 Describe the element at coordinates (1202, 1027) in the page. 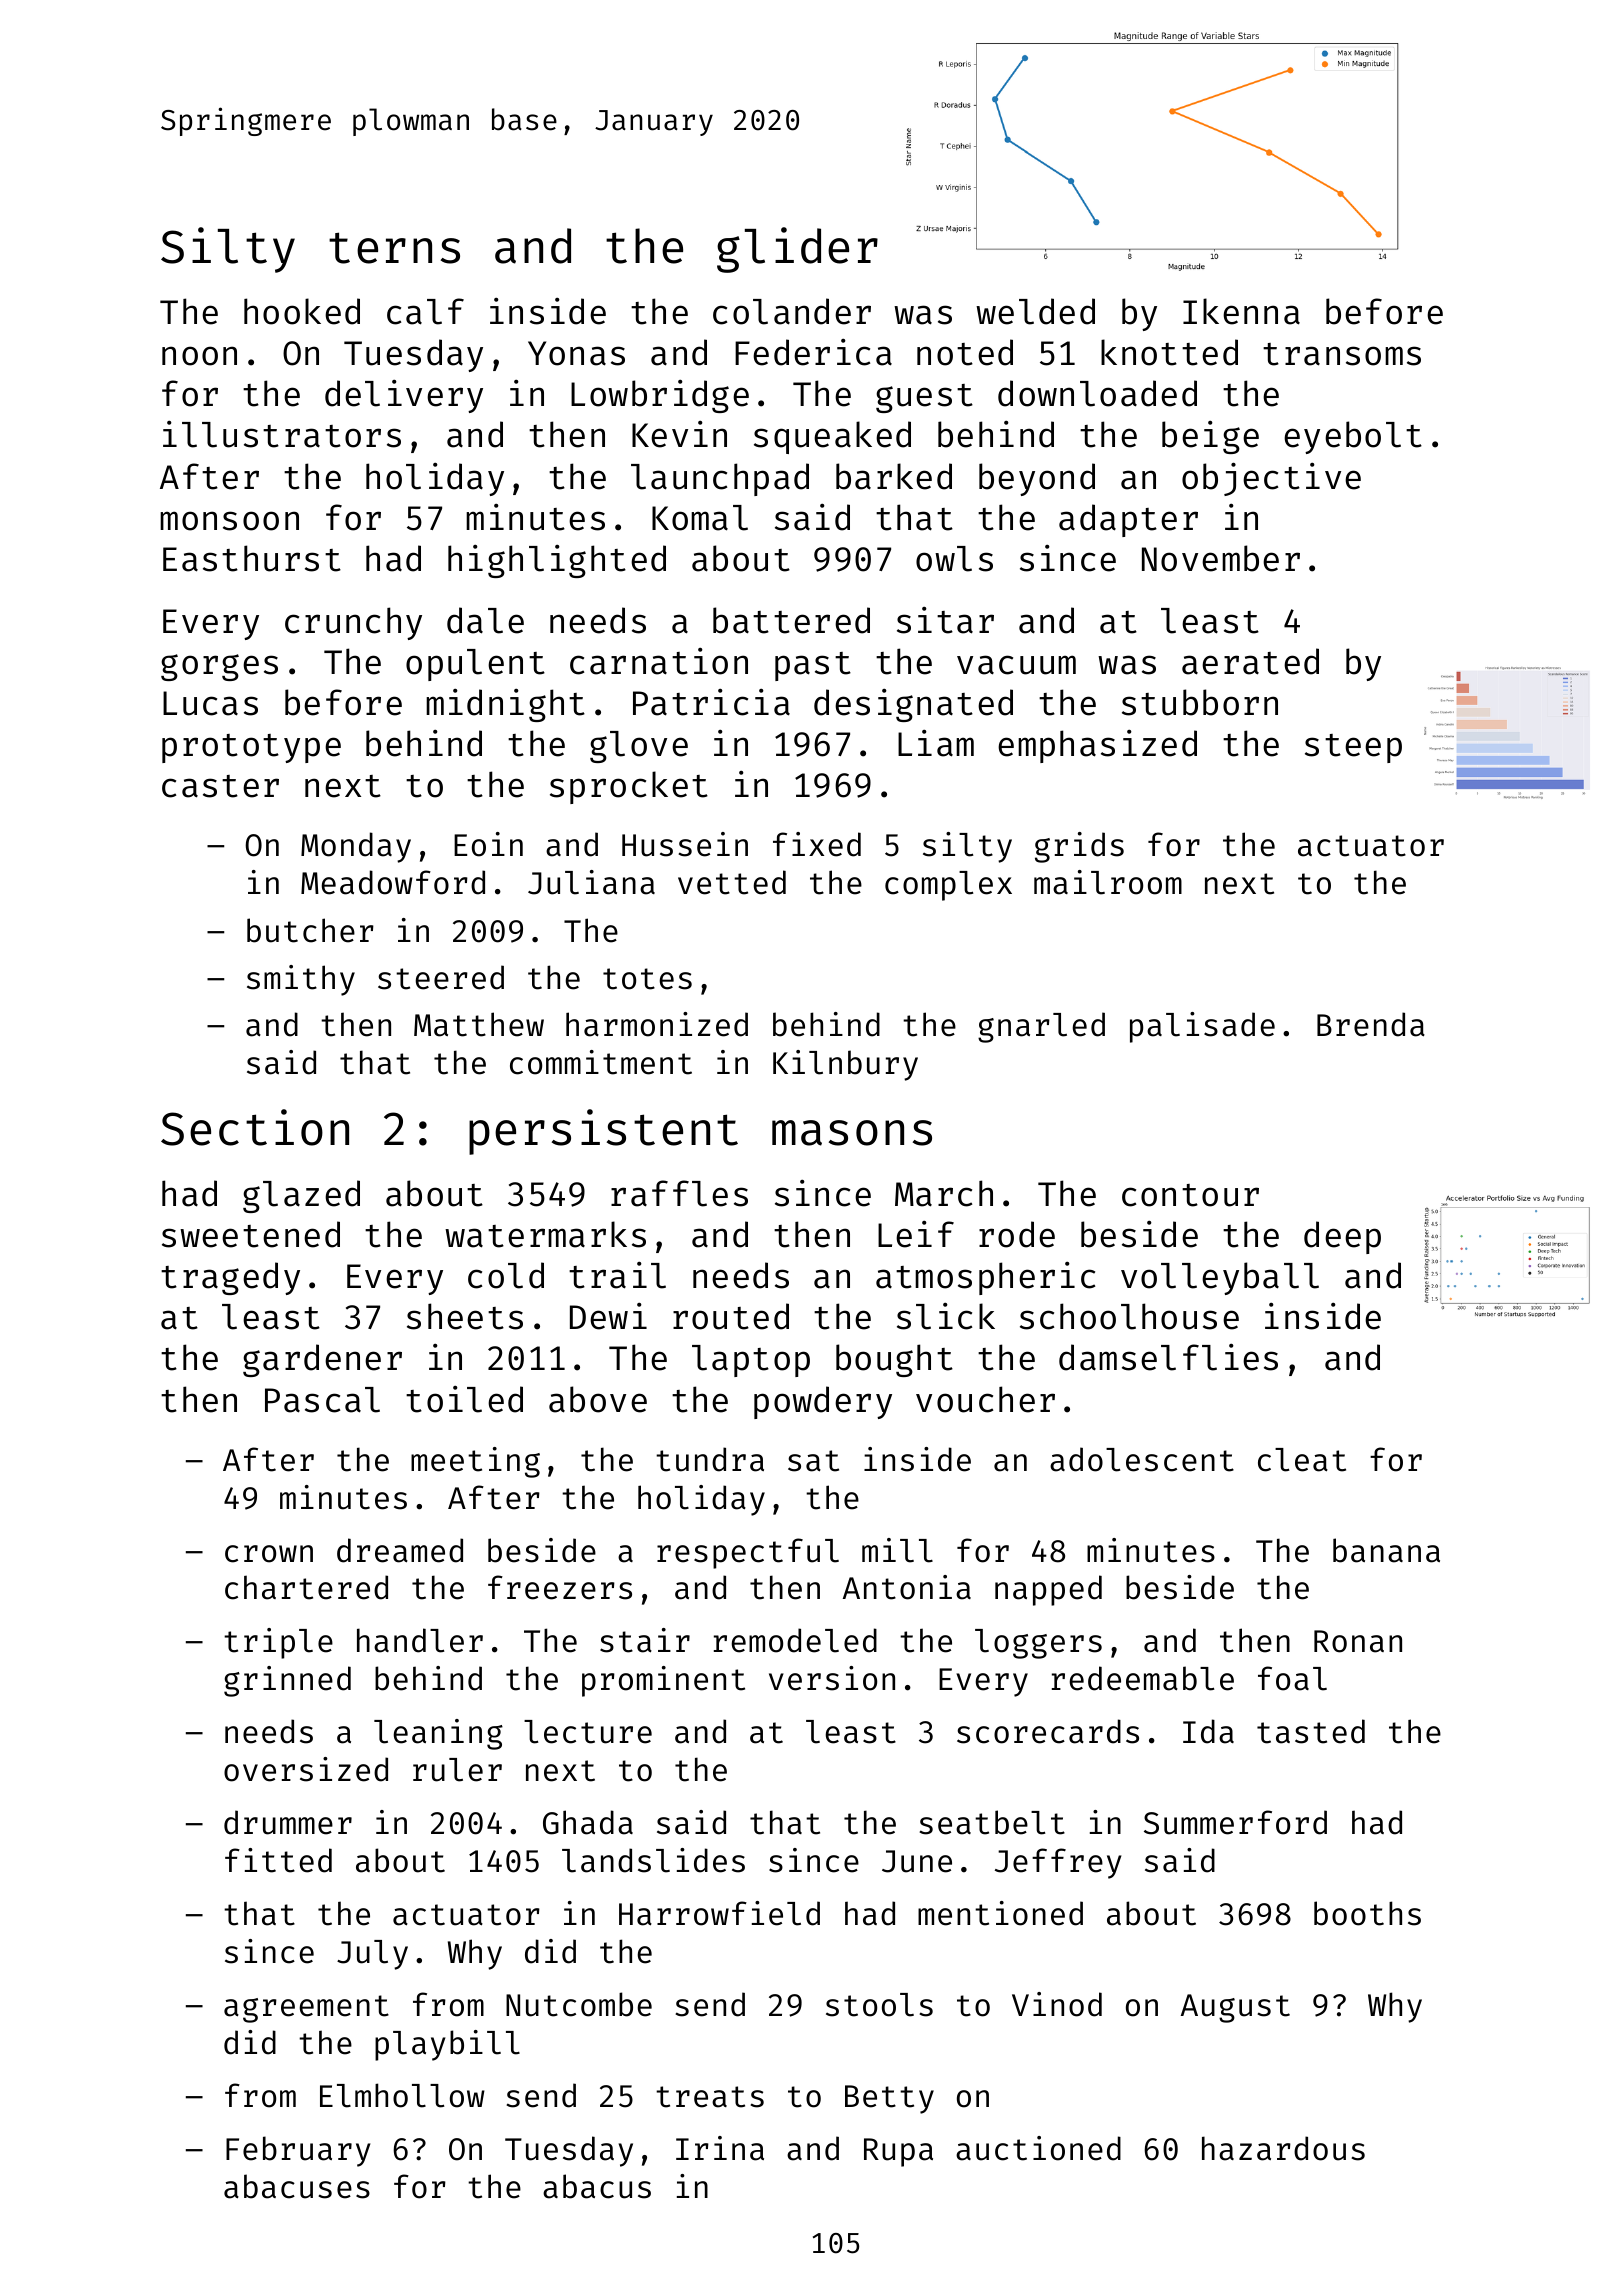

I see `palisade` at that location.
